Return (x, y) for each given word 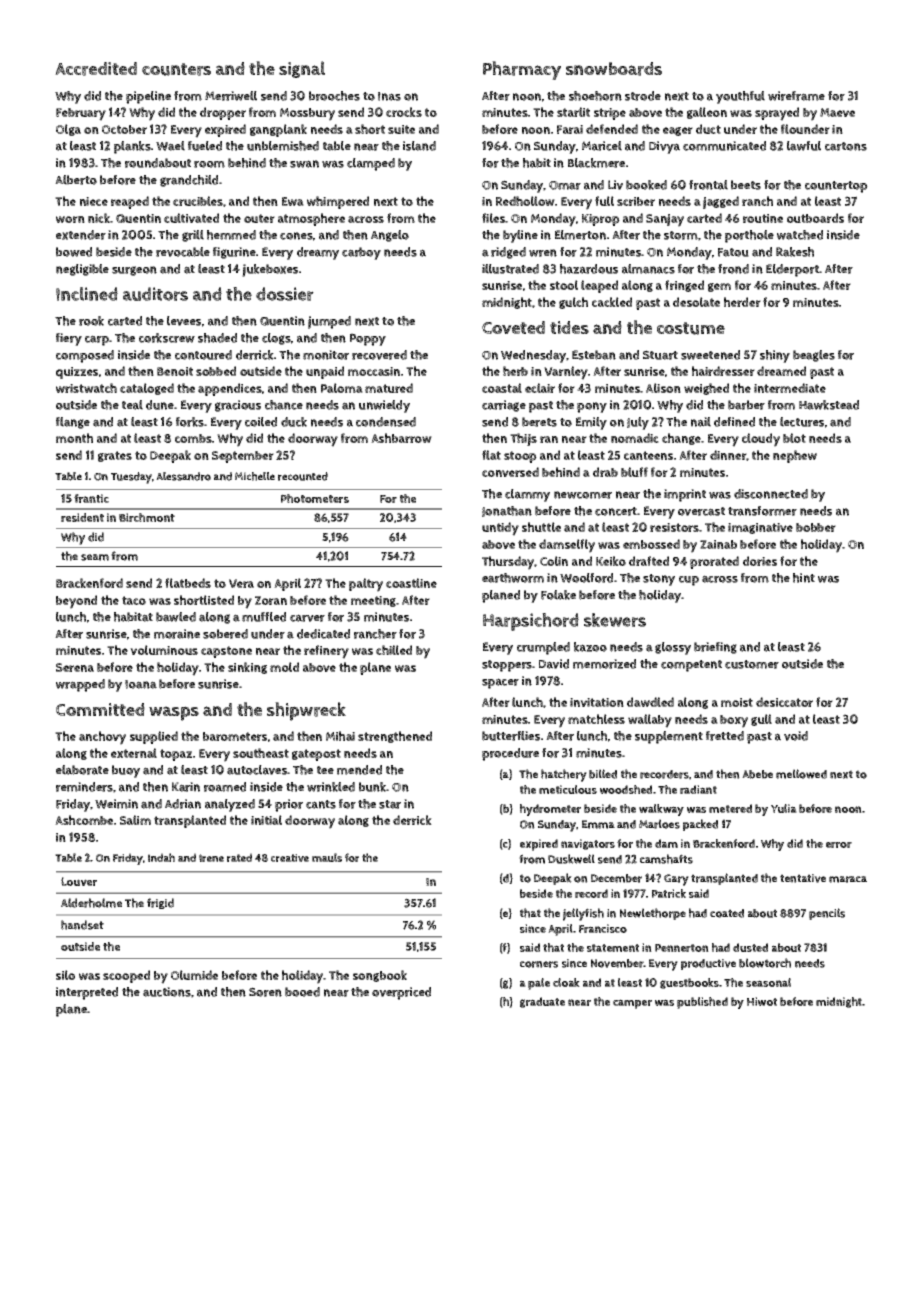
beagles (814, 356)
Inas (389, 96)
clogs (276, 339)
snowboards (614, 69)
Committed (100, 709)
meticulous (568, 789)
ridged (508, 253)
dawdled (650, 702)
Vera (241, 583)
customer (752, 664)
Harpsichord (531, 622)
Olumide (194, 975)
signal (302, 69)
